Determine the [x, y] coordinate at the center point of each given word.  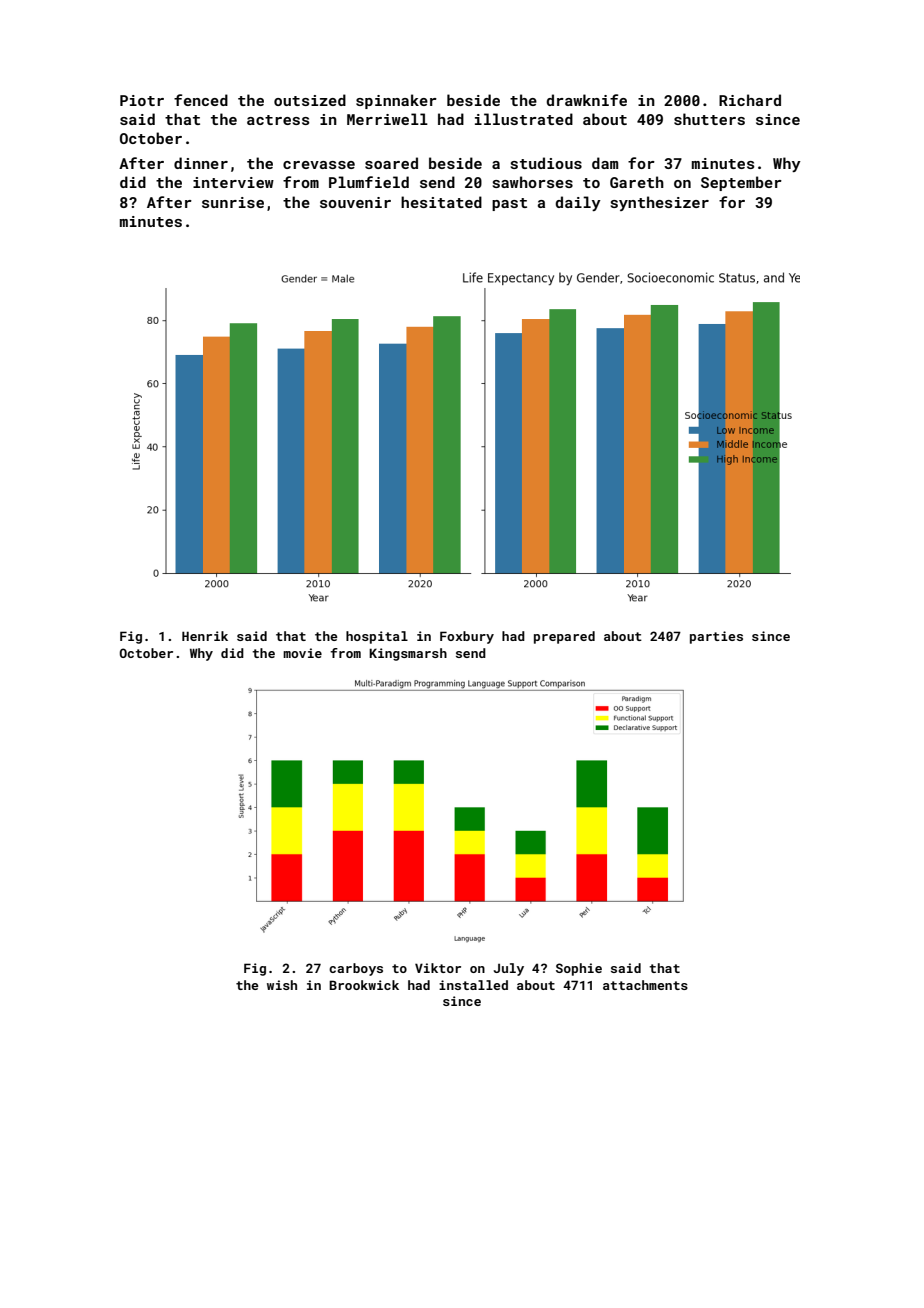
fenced [201, 100]
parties [716, 637]
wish [282, 985]
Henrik [205, 636]
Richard [750, 100]
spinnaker [396, 101]
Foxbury [467, 637]
